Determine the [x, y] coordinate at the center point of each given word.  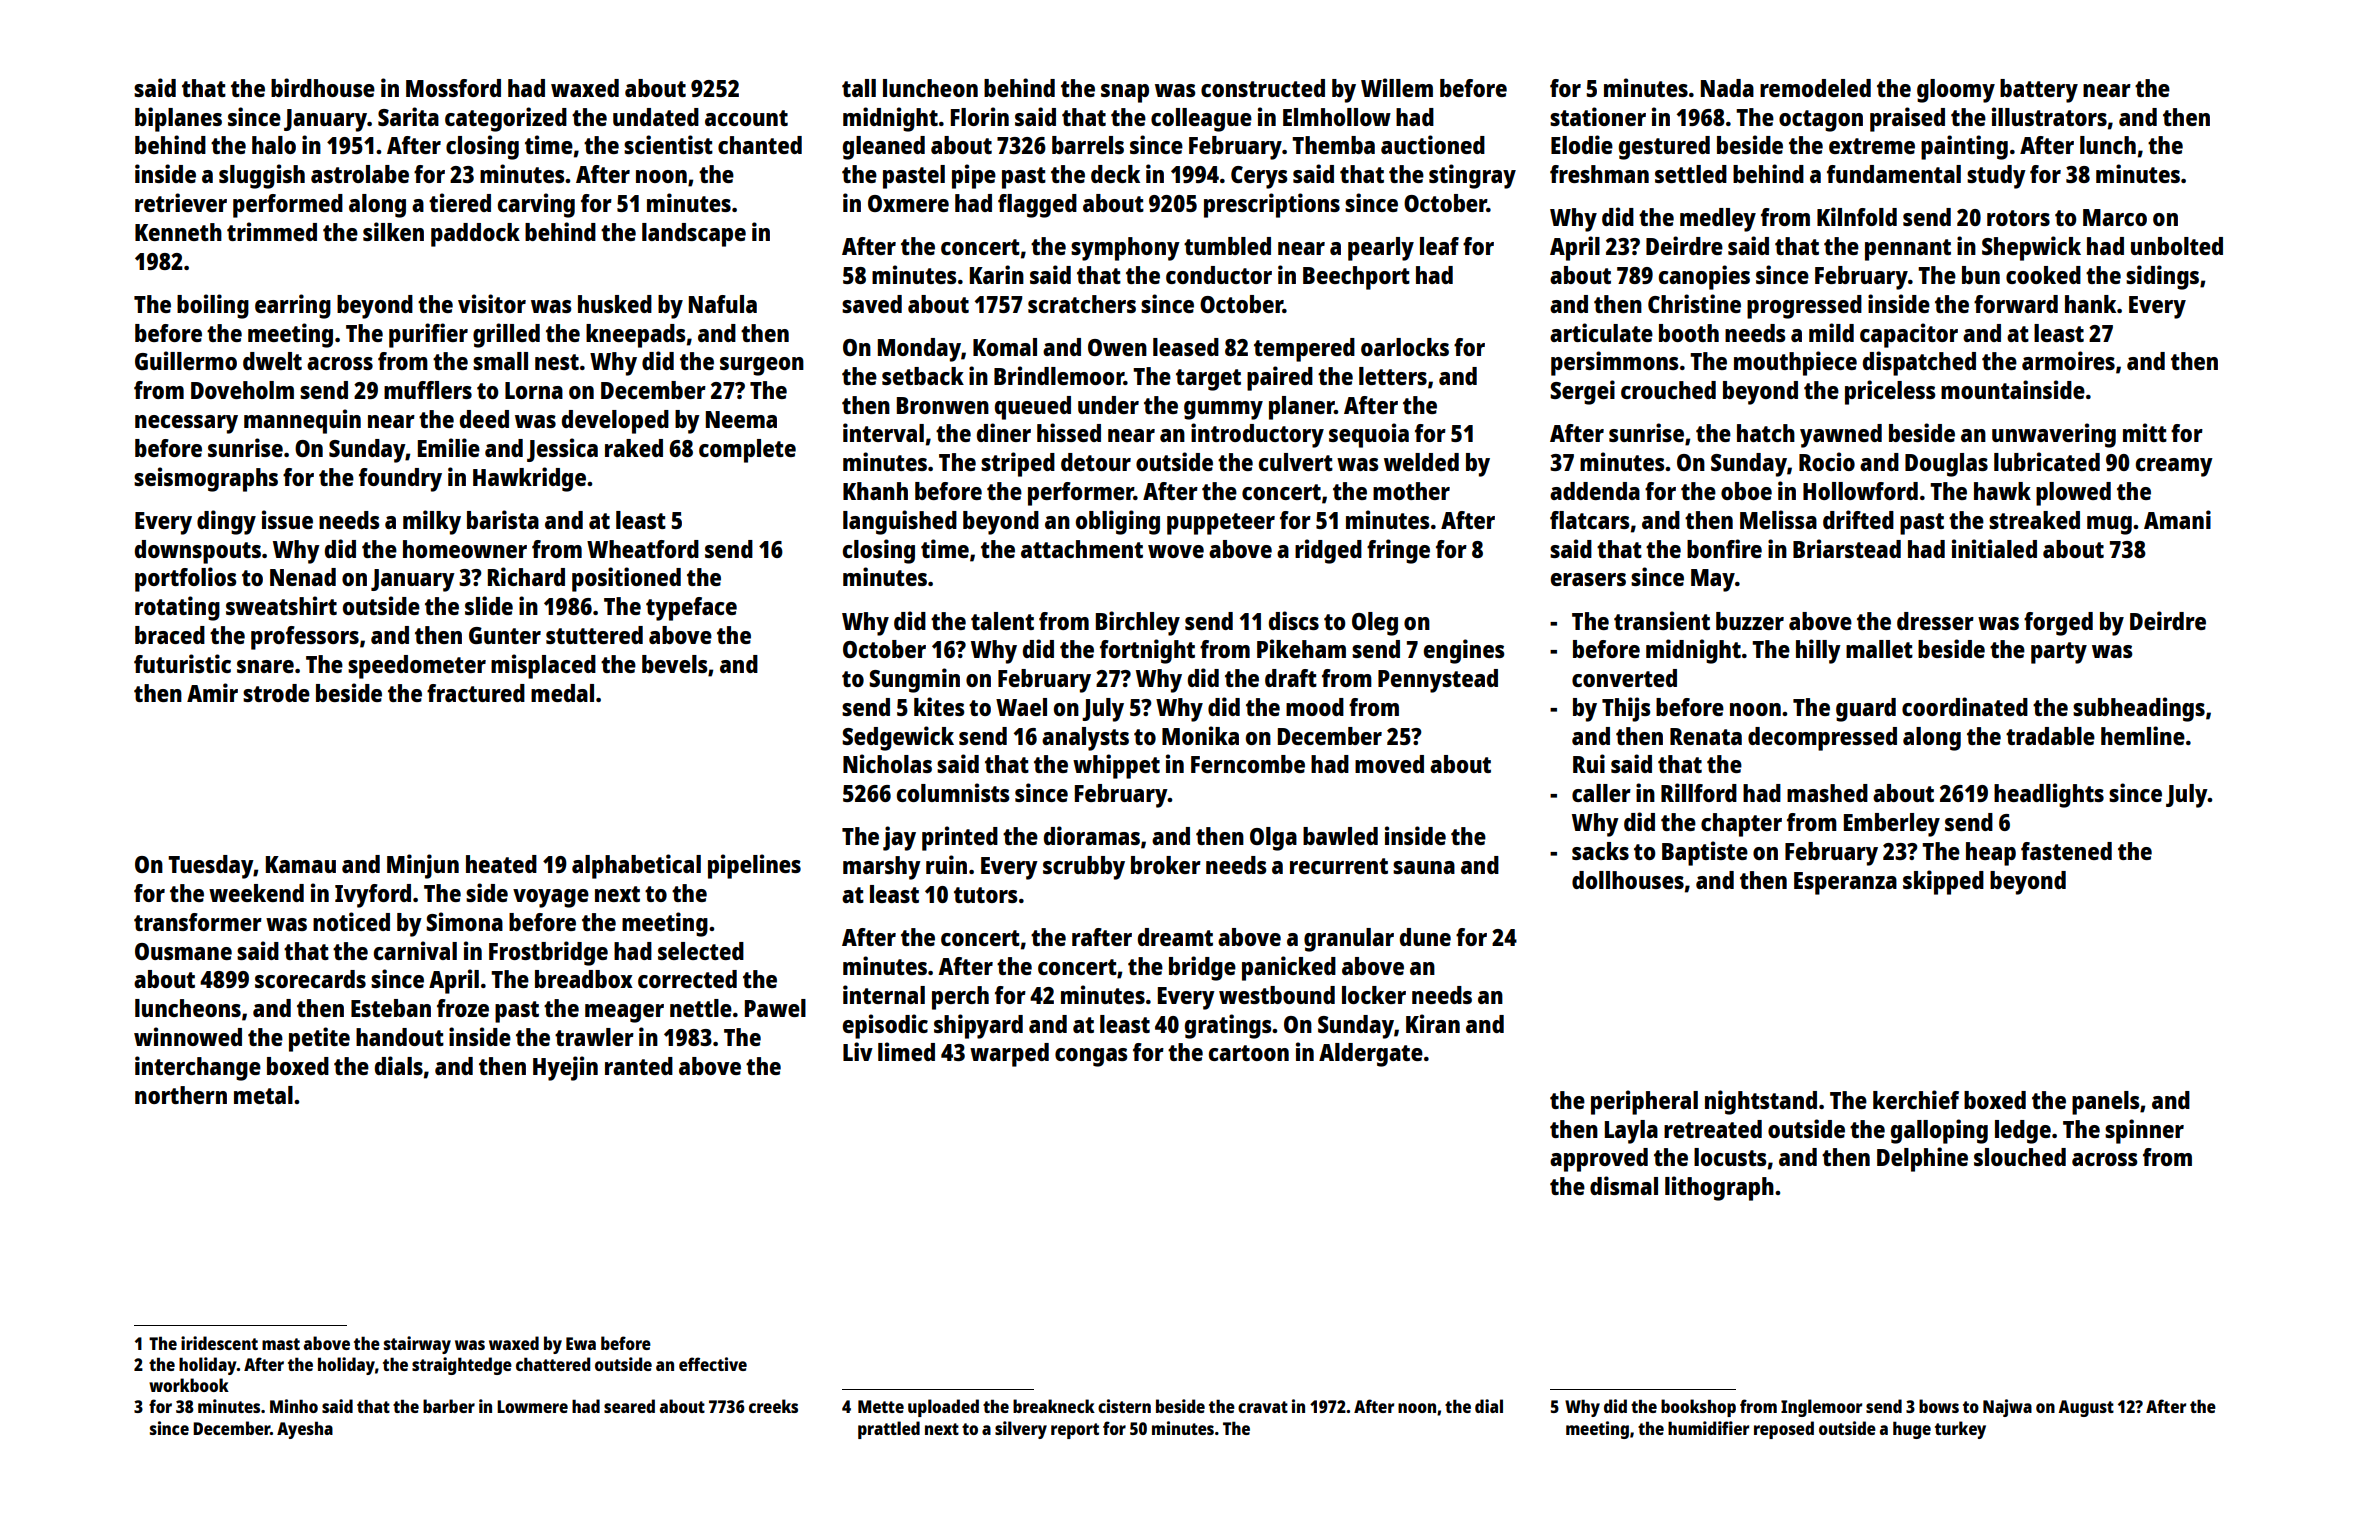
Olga [1273, 839]
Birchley [1138, 623]
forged [2058, 624]
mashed [1827, 793]
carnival [415, 950]
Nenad [303, 577]
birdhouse [323, 87]
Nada [1727, 88]
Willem [1397, 87]
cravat [1263, 1407]
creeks [773, 1406]
